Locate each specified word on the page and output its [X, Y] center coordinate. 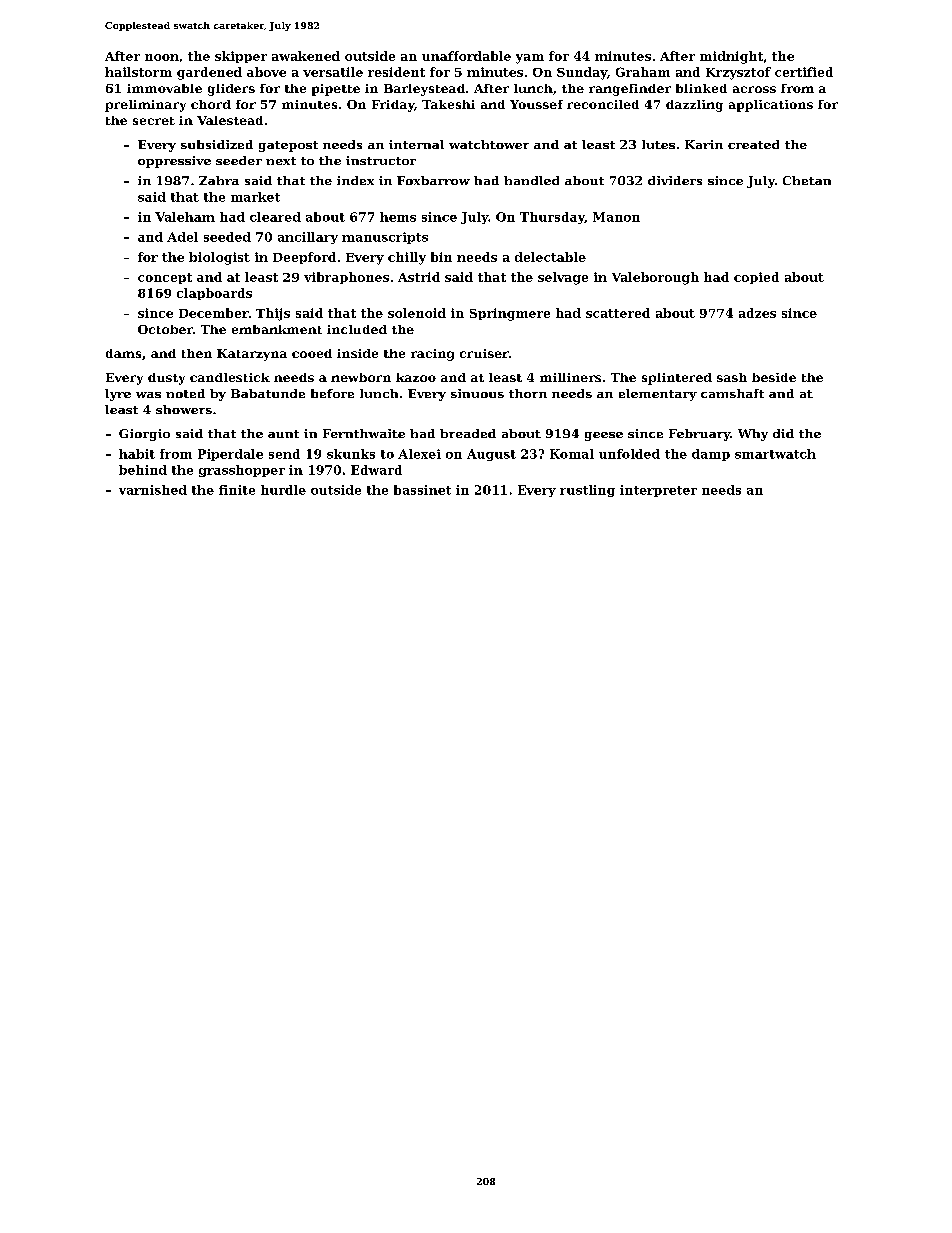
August [491, 455]
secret [154, 121]
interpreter [658, 491]
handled [531, 180]
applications [771, 106]
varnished [153, 490]
